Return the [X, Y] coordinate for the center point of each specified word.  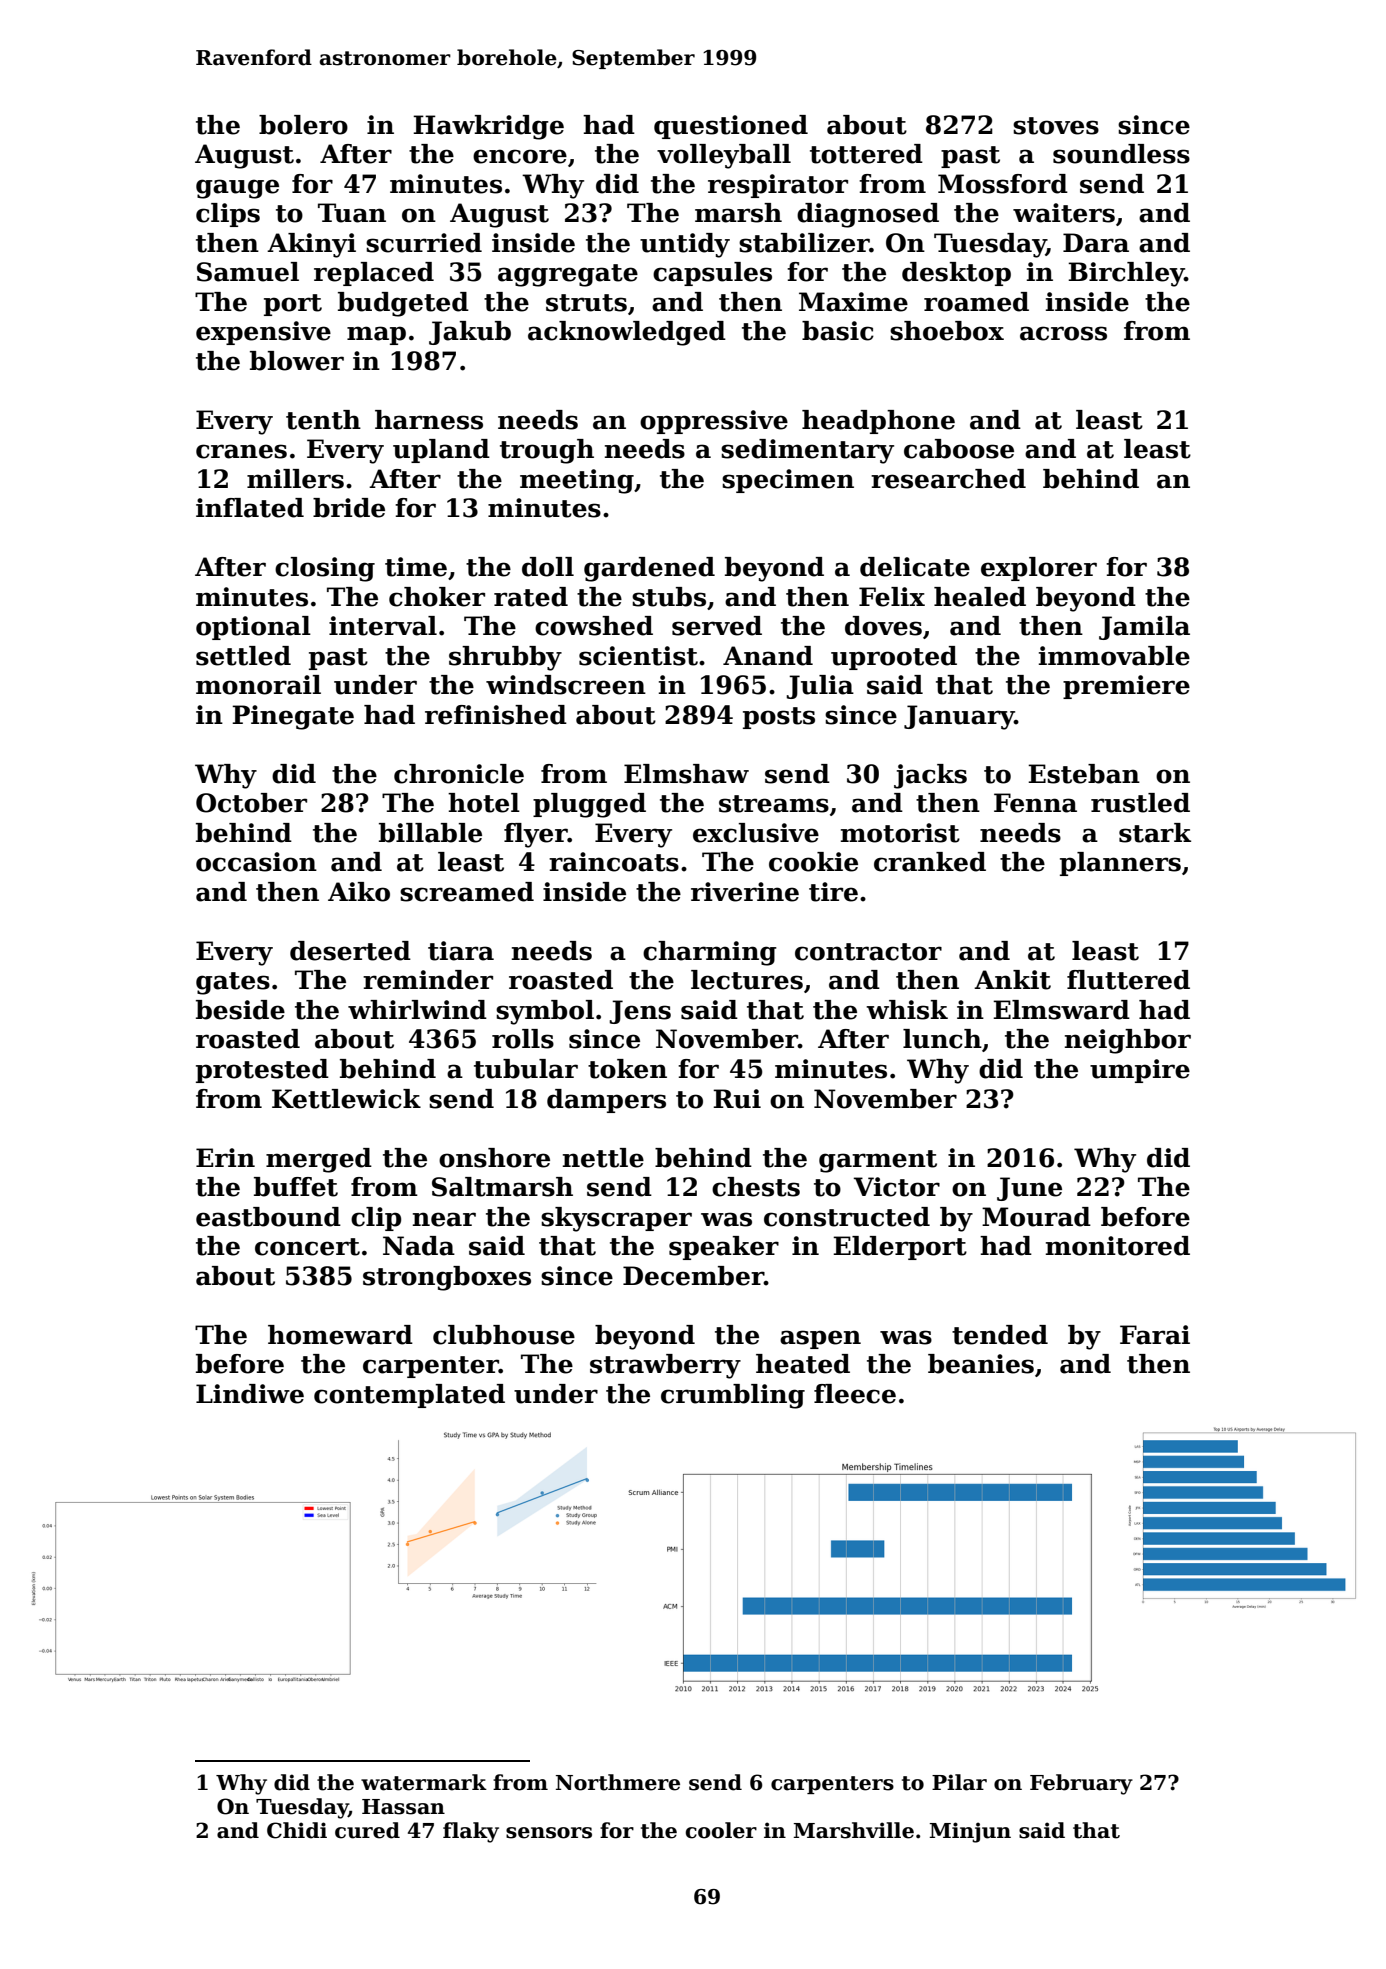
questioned [731, 127]
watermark [424, 1782]
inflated [250, 508]
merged [319, 1160]
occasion [256, 862]
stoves [1056, 126]
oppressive [714, 422]
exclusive [756, 833]
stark [1155, 833]
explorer [1039, 569]
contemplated [409, 1396]
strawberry [665, 1366]
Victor [897, 1187]
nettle [603, 1158]
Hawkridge [488, 127]
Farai [1155, 1335]
